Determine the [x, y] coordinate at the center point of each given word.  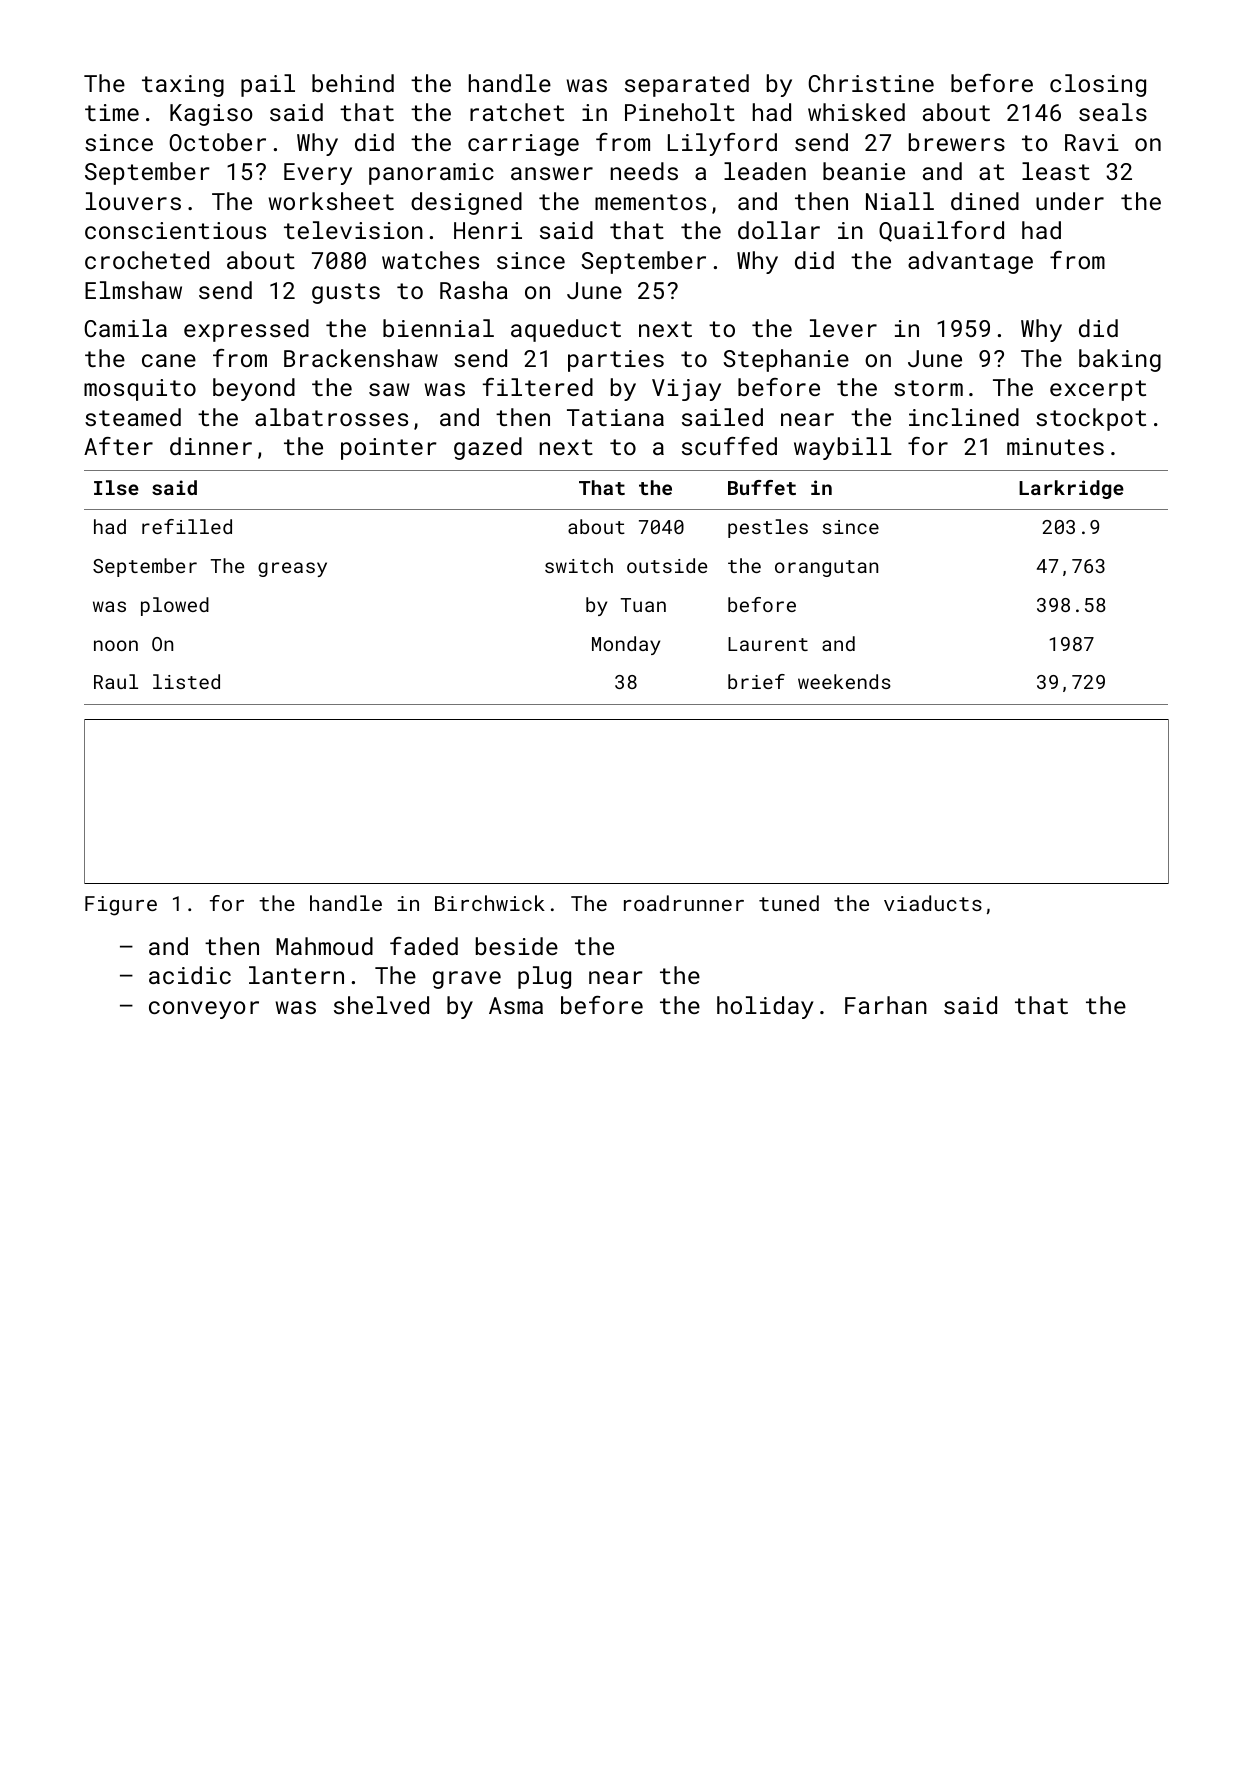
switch [579, 565]
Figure [121, 906]
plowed [175, 606]
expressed [246, 330]
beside [517, 946]
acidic [190, 975]
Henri [488, 230]
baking [1120, 360]
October [217, 142]
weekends [844, 681]
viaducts [933, 903]
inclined [964, 417]
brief [756, 681]
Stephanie [786, 360]
